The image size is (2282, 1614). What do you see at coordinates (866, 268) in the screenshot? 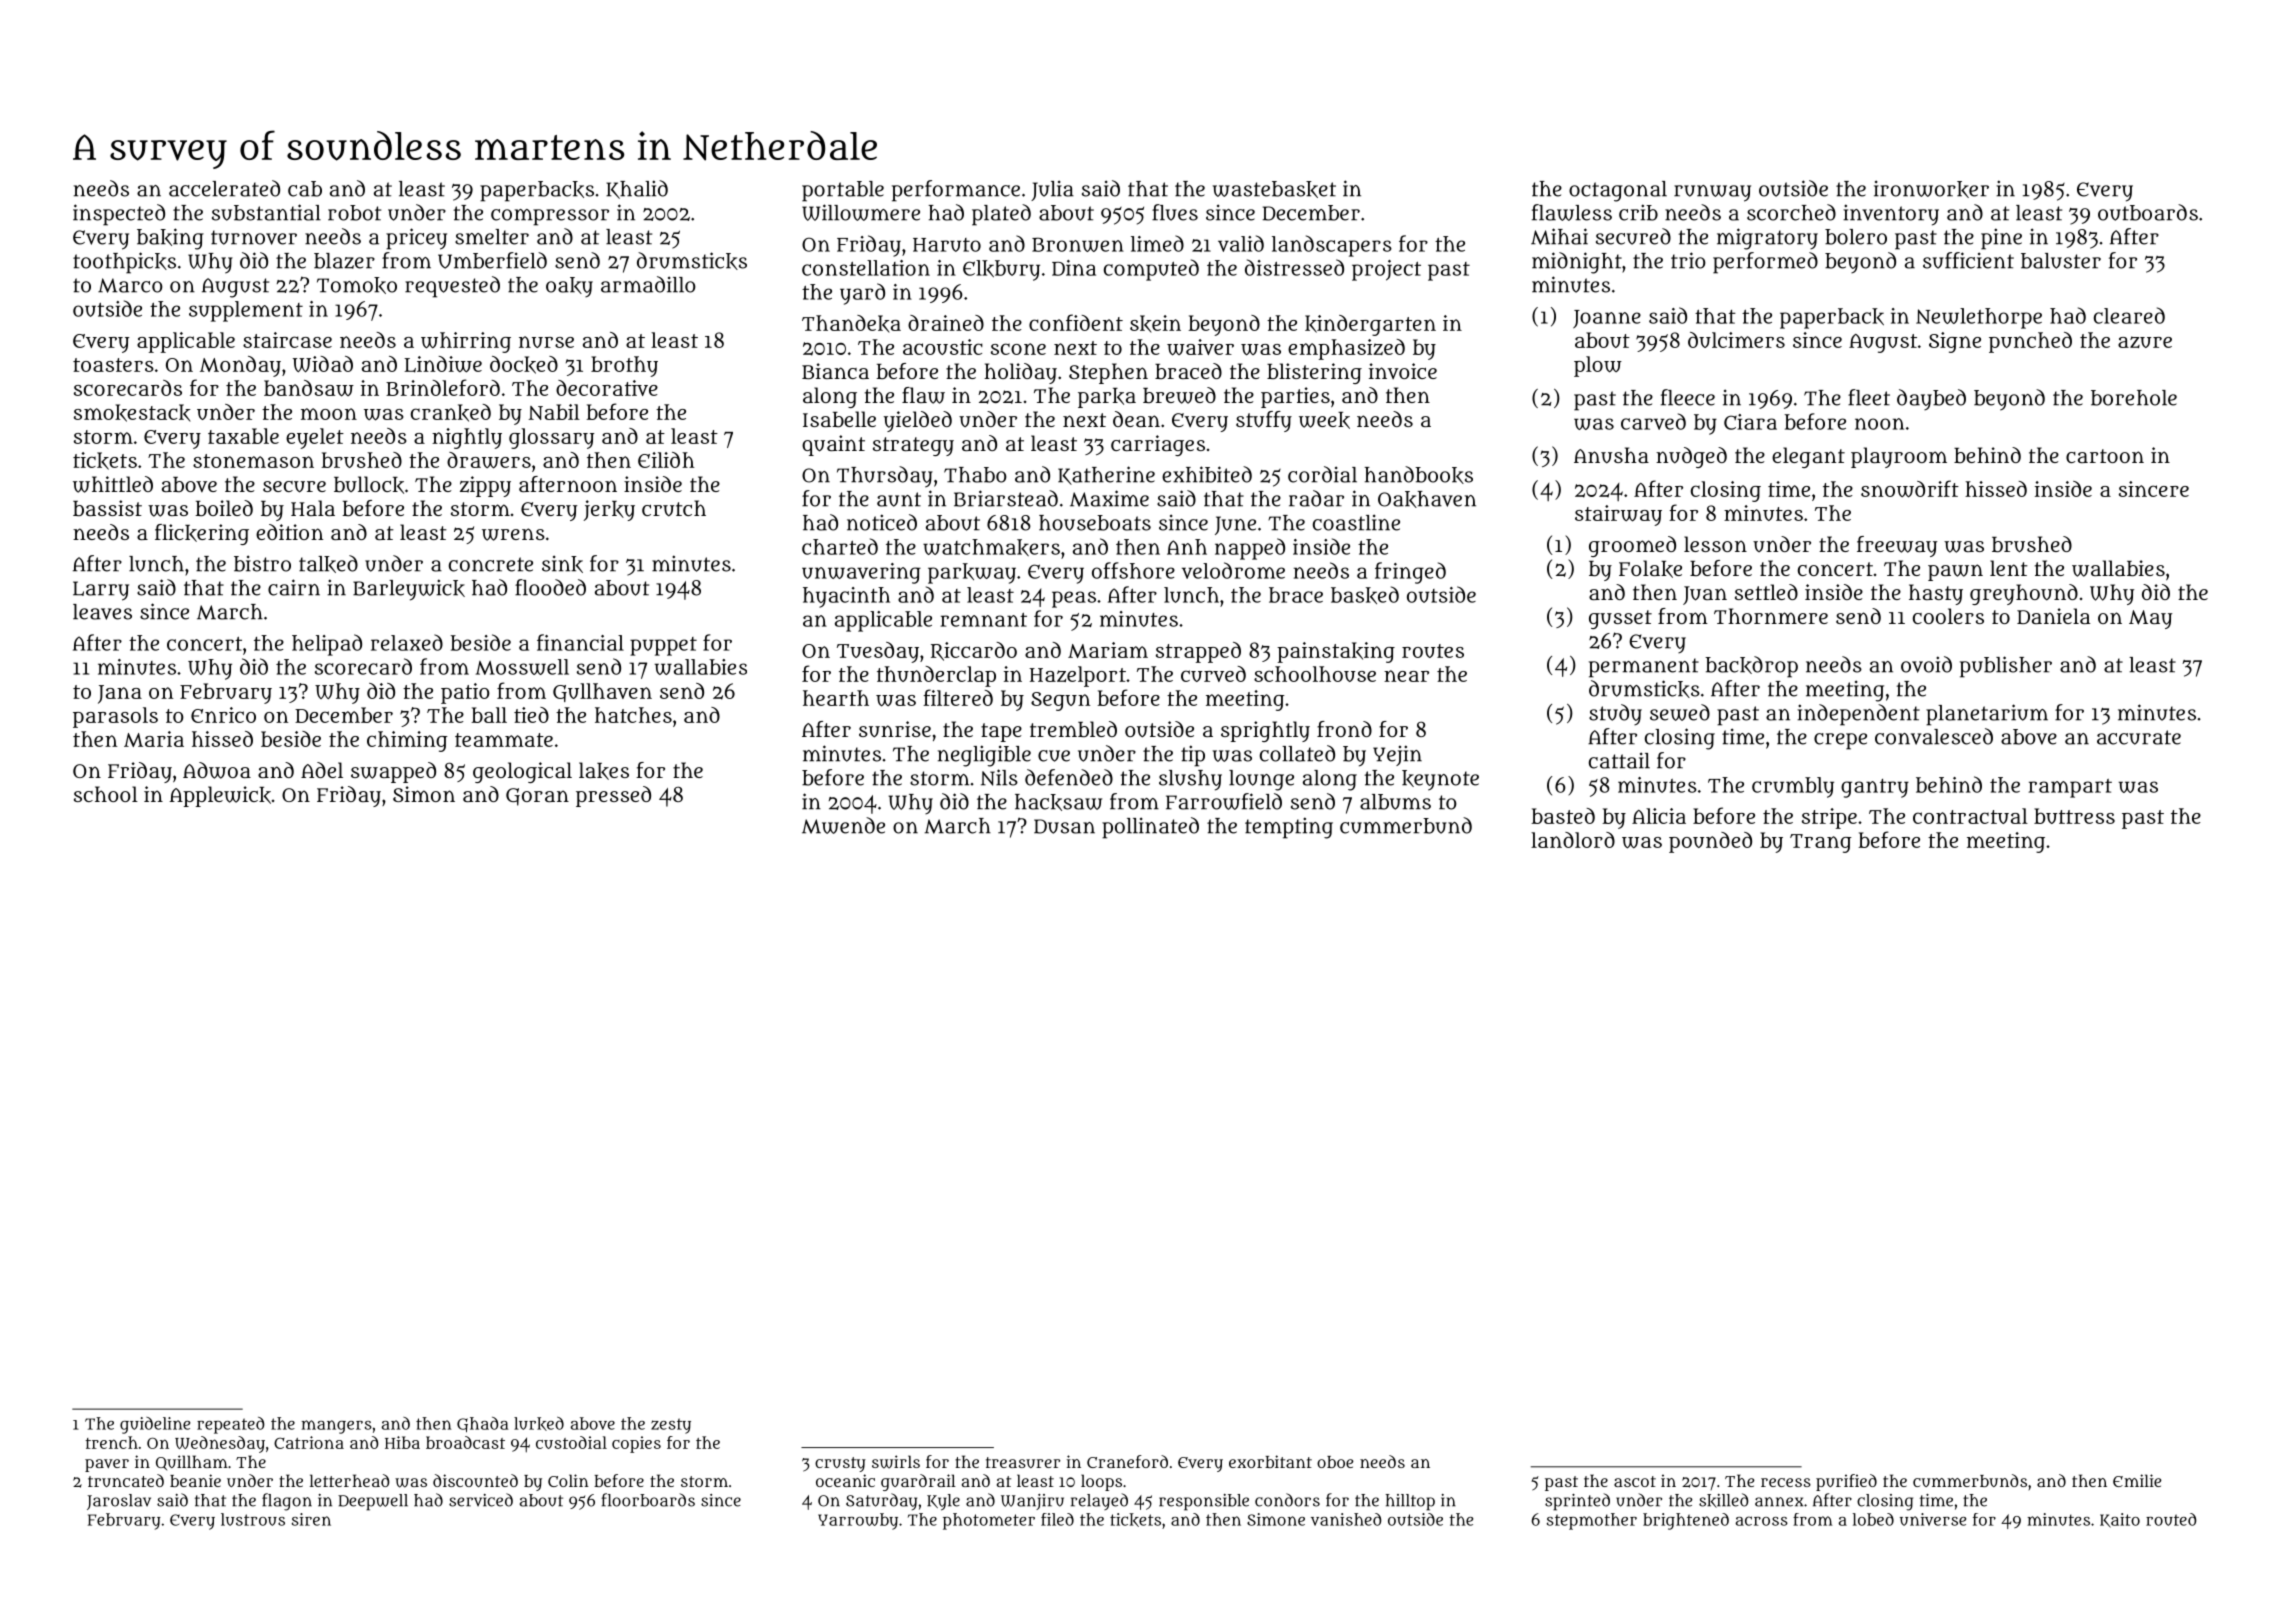
I see `constellation` at bounding box center [866, 268].
